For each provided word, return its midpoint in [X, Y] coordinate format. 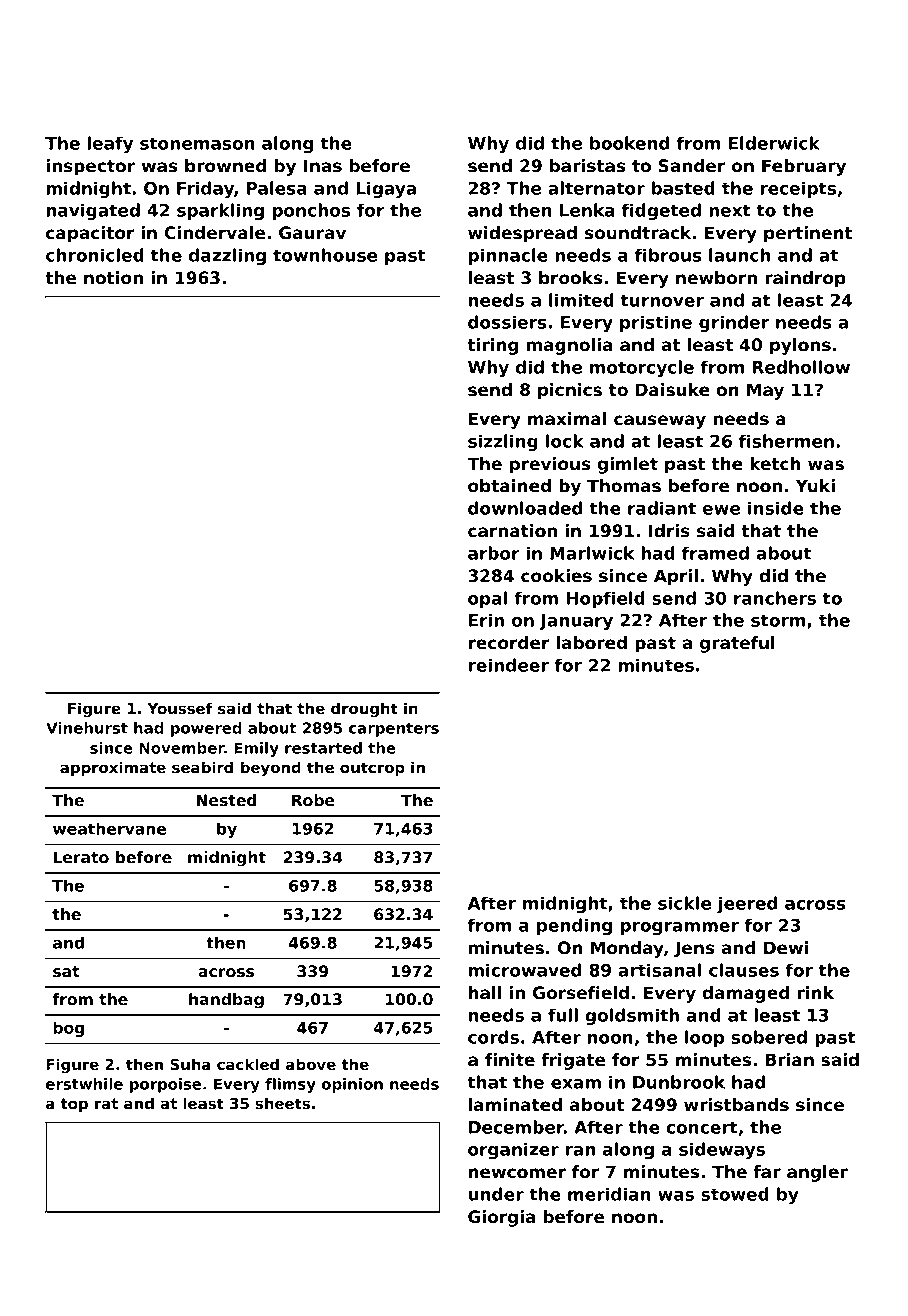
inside [776, 508]
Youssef [180, 708]
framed [715, 553]
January [576, 622]
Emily [256, 749]
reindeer [509, 665]
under [496, 1194]
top [74, 1105]
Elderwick [774, 143]
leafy [110, 145]
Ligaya [386, 190]
